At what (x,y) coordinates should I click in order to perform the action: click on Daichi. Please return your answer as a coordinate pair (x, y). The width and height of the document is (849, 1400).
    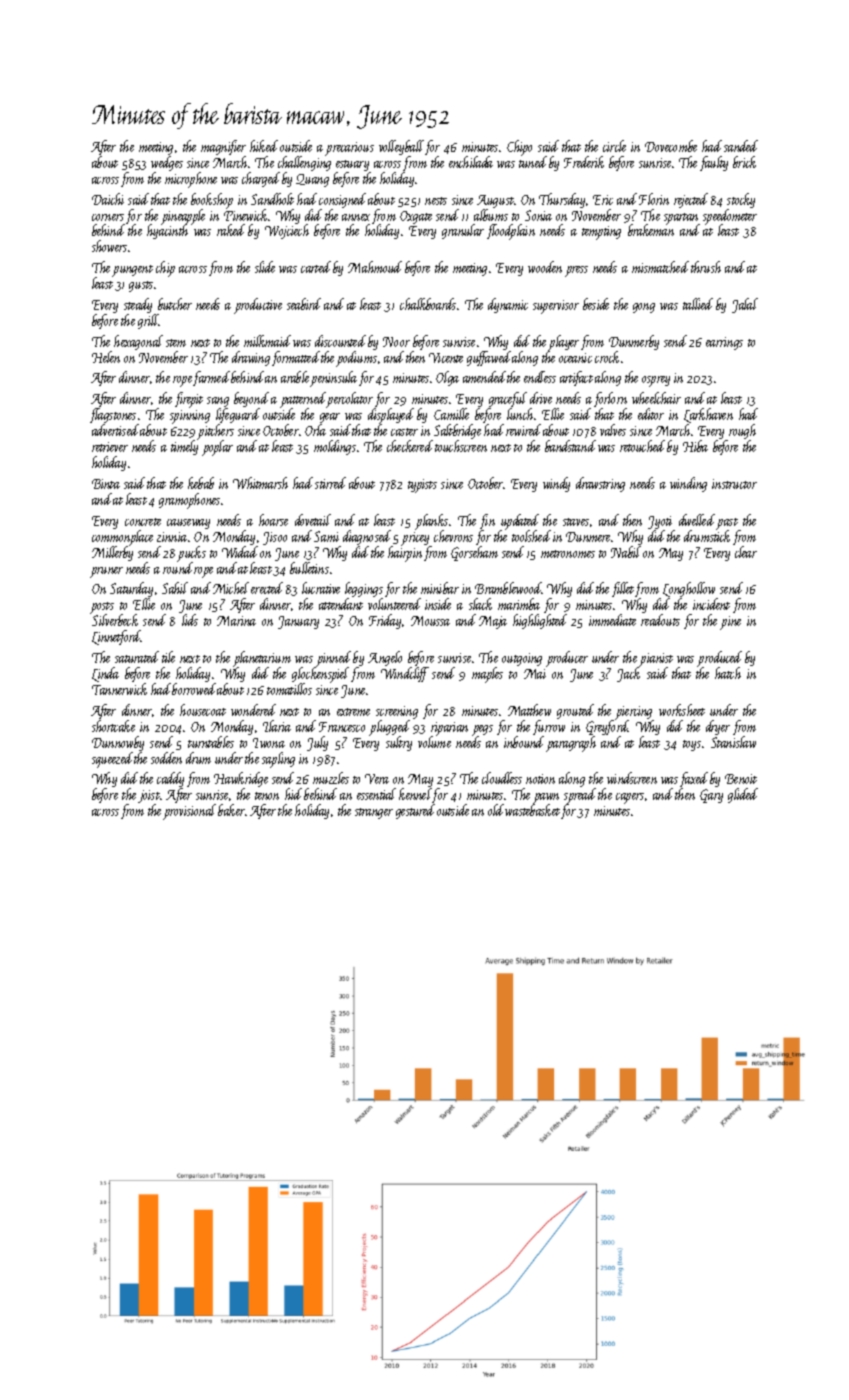
    Looking at the image, I should click on (108, 199).
